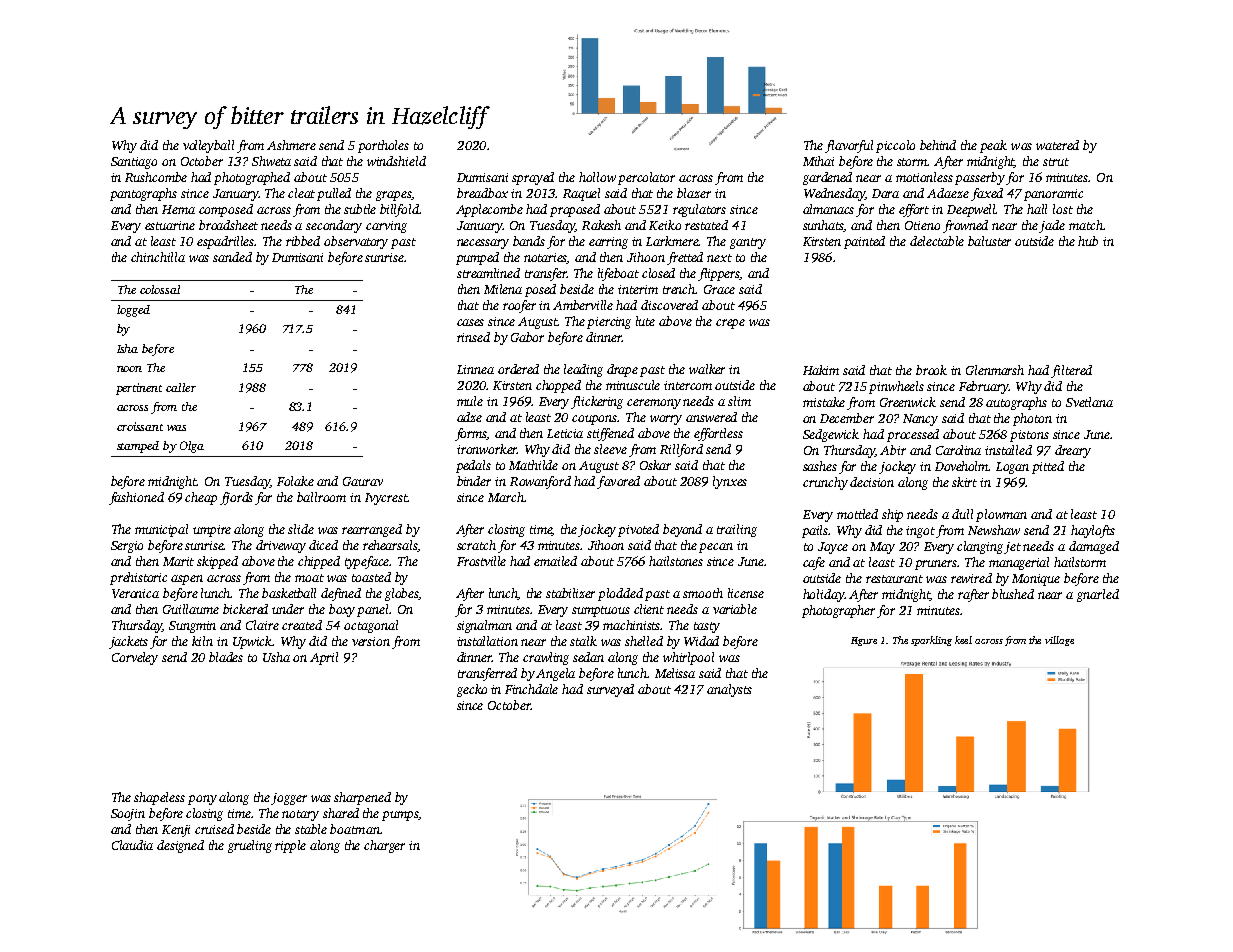  Describe the element at coordinates (138, 578) in the page. I see `prehistoric` at that location.
